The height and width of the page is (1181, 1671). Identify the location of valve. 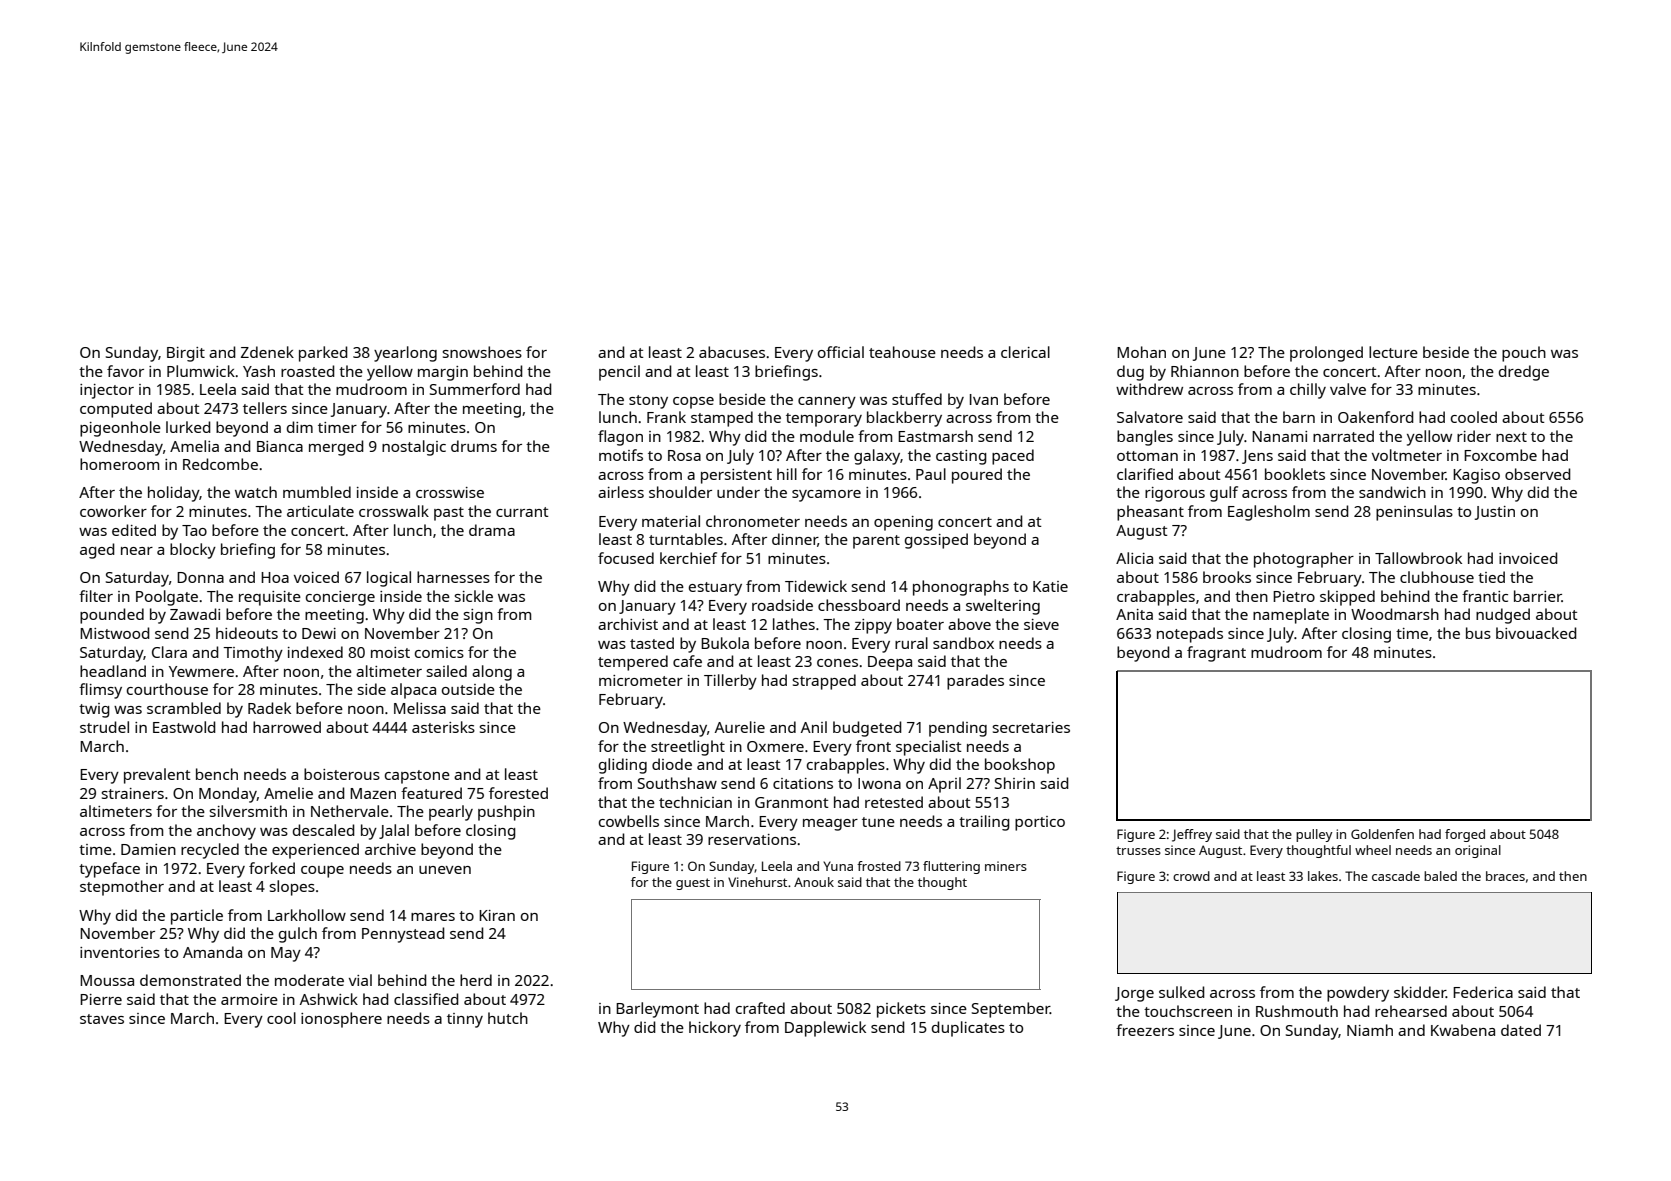
(1348, 389).
